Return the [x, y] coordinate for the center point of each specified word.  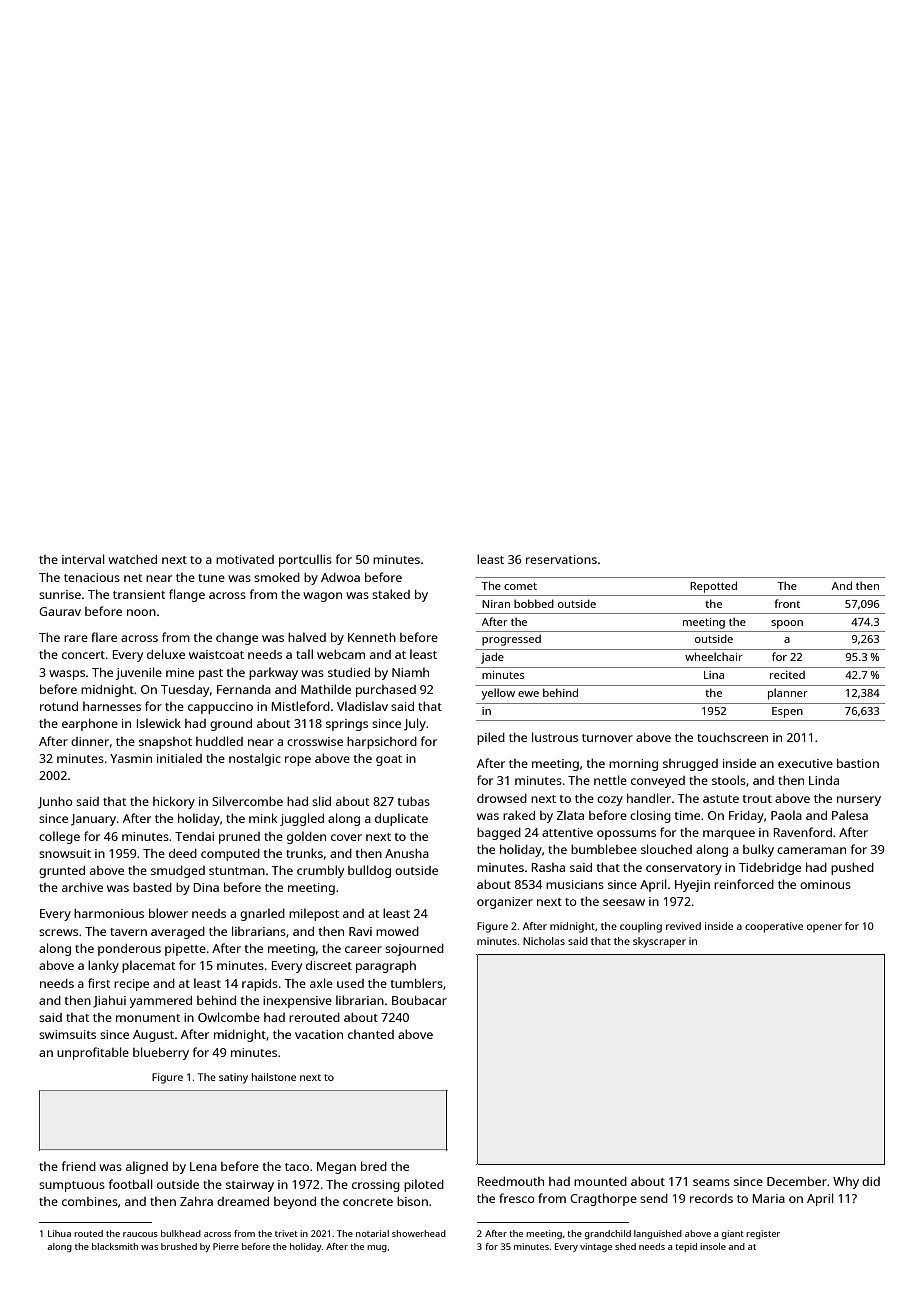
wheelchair [714, 656]
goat [389, 760]
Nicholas [544, 941]
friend [79, 1166]
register [763, 1234]
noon [141, 612]
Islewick [159, 723]
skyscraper [659, 942]
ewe [528, 694]
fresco [517, 1198]
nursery [859, 801]
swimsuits [67, 1034]
